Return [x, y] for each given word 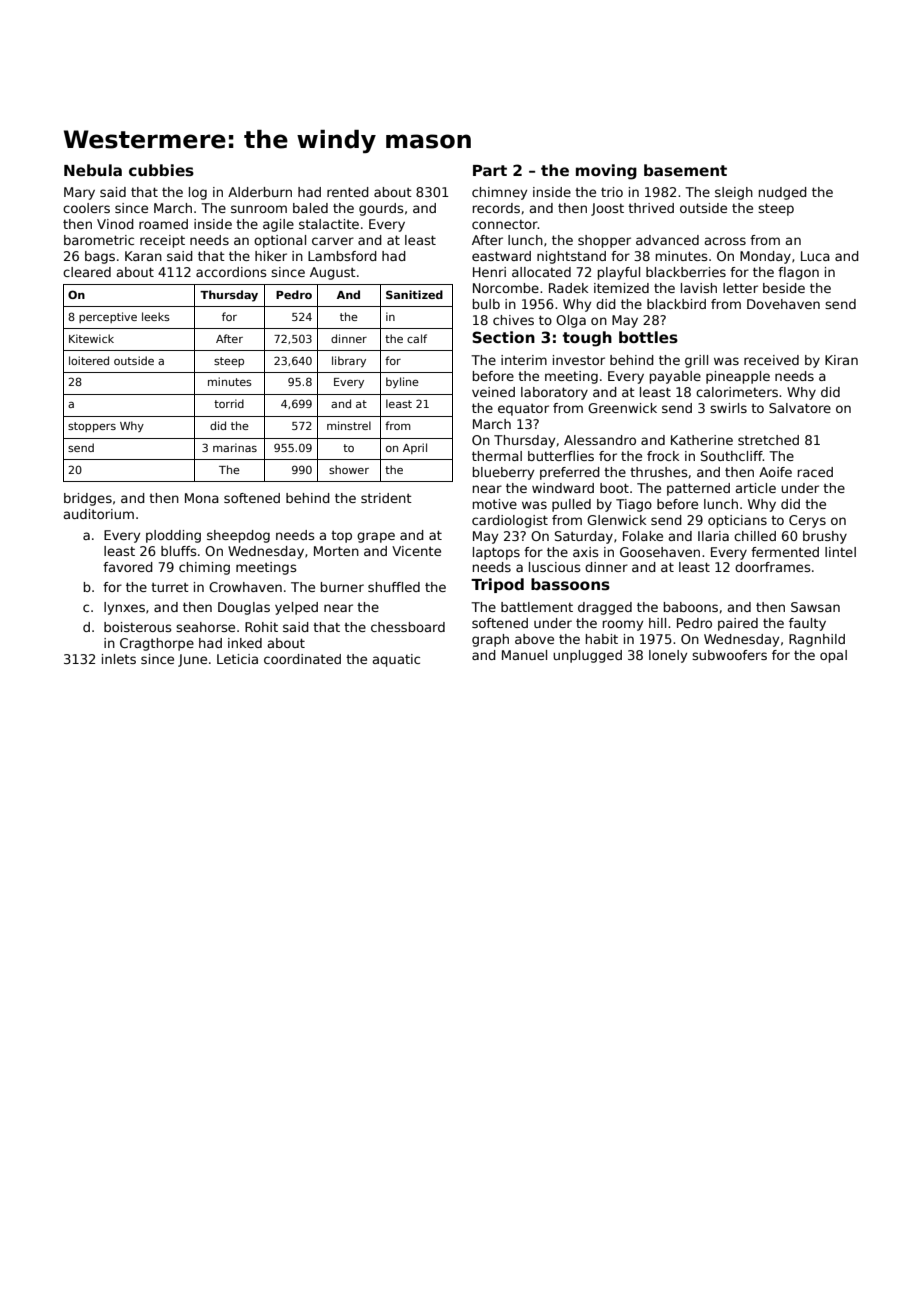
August [333, 273]
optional [280, 241]
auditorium [98, 514]
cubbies [161, 170]
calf [417, 338]
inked [245, 643]
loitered [89, 360]
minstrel [349, 425]
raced [815, 472]
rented [348, 192]
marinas [235, 447]
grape [376, 537]
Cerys [807, 521]
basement [685, 170]
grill [696, 361]
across [725, 241]
